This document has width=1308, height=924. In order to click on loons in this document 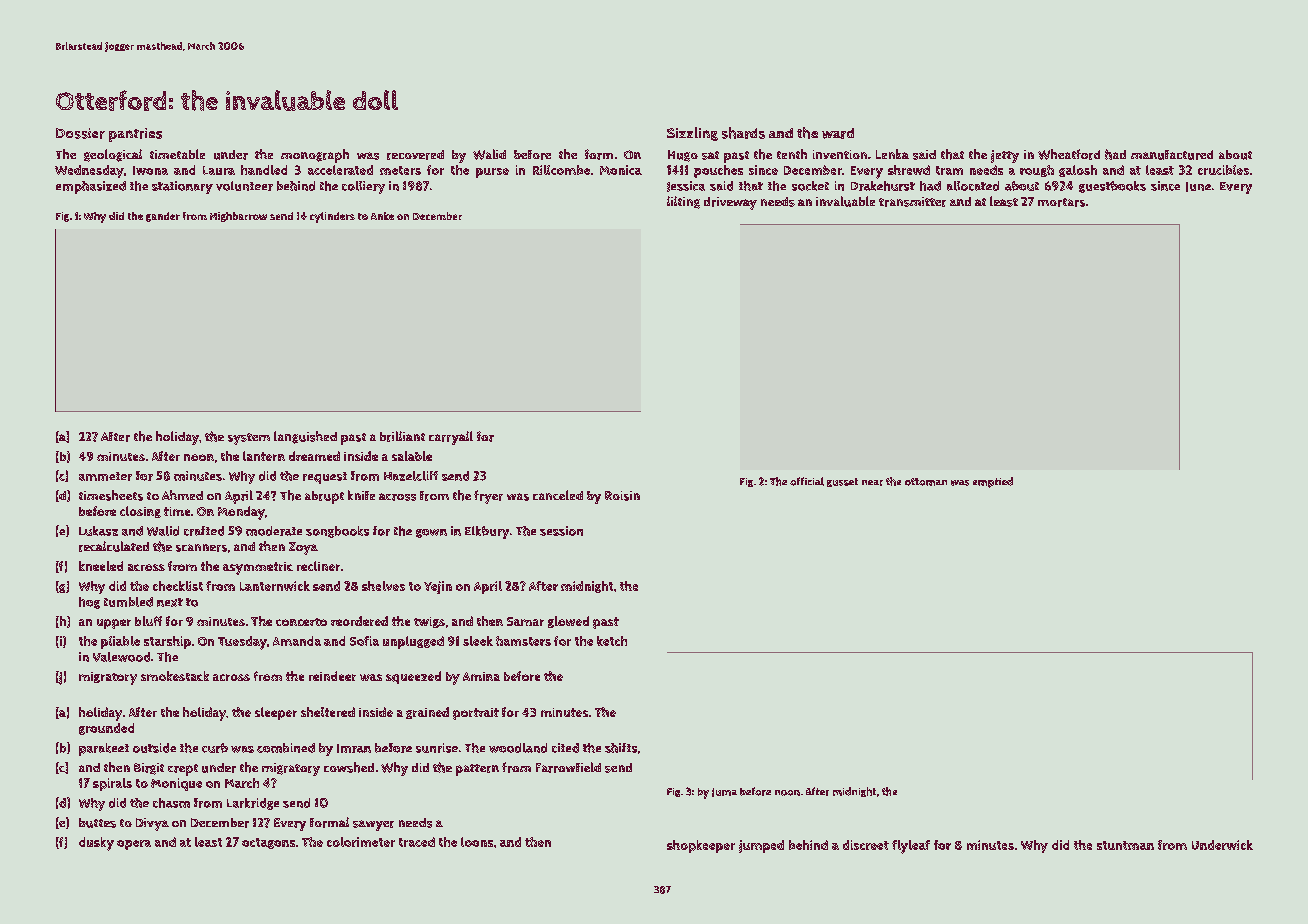, I will do `click(477, 842)`.
